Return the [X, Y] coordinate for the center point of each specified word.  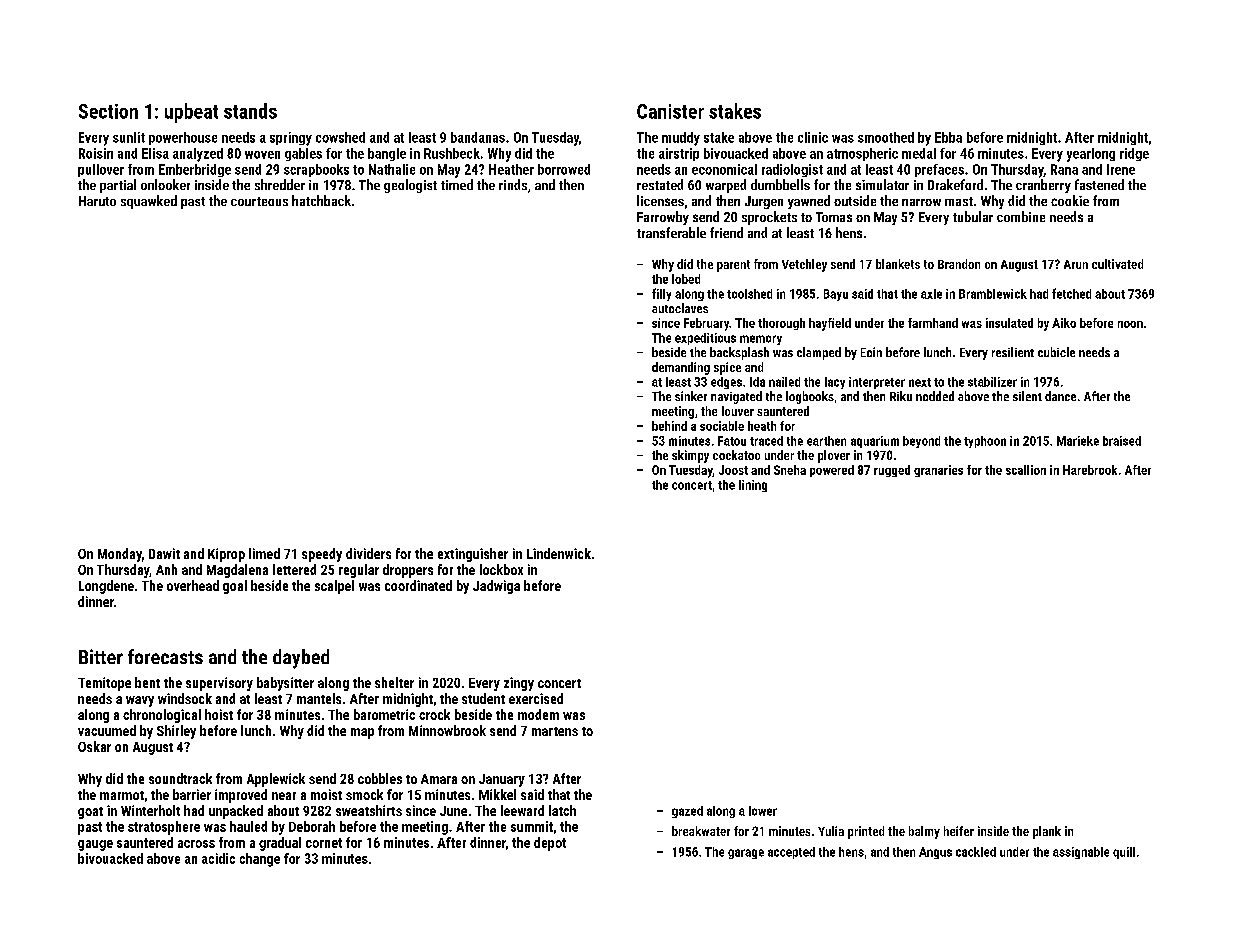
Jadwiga [496, 587]
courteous [259, 201]
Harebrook [1090, 470]
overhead [193, 585]
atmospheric [862, 154]
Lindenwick [559, 553]
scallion [1026, 470]
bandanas [478, 137]
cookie [1070, 200]
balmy [924, 832]
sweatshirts [369, 810]
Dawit [164, 553]
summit [532, 826]
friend [726, 232]
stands [250, 111]
